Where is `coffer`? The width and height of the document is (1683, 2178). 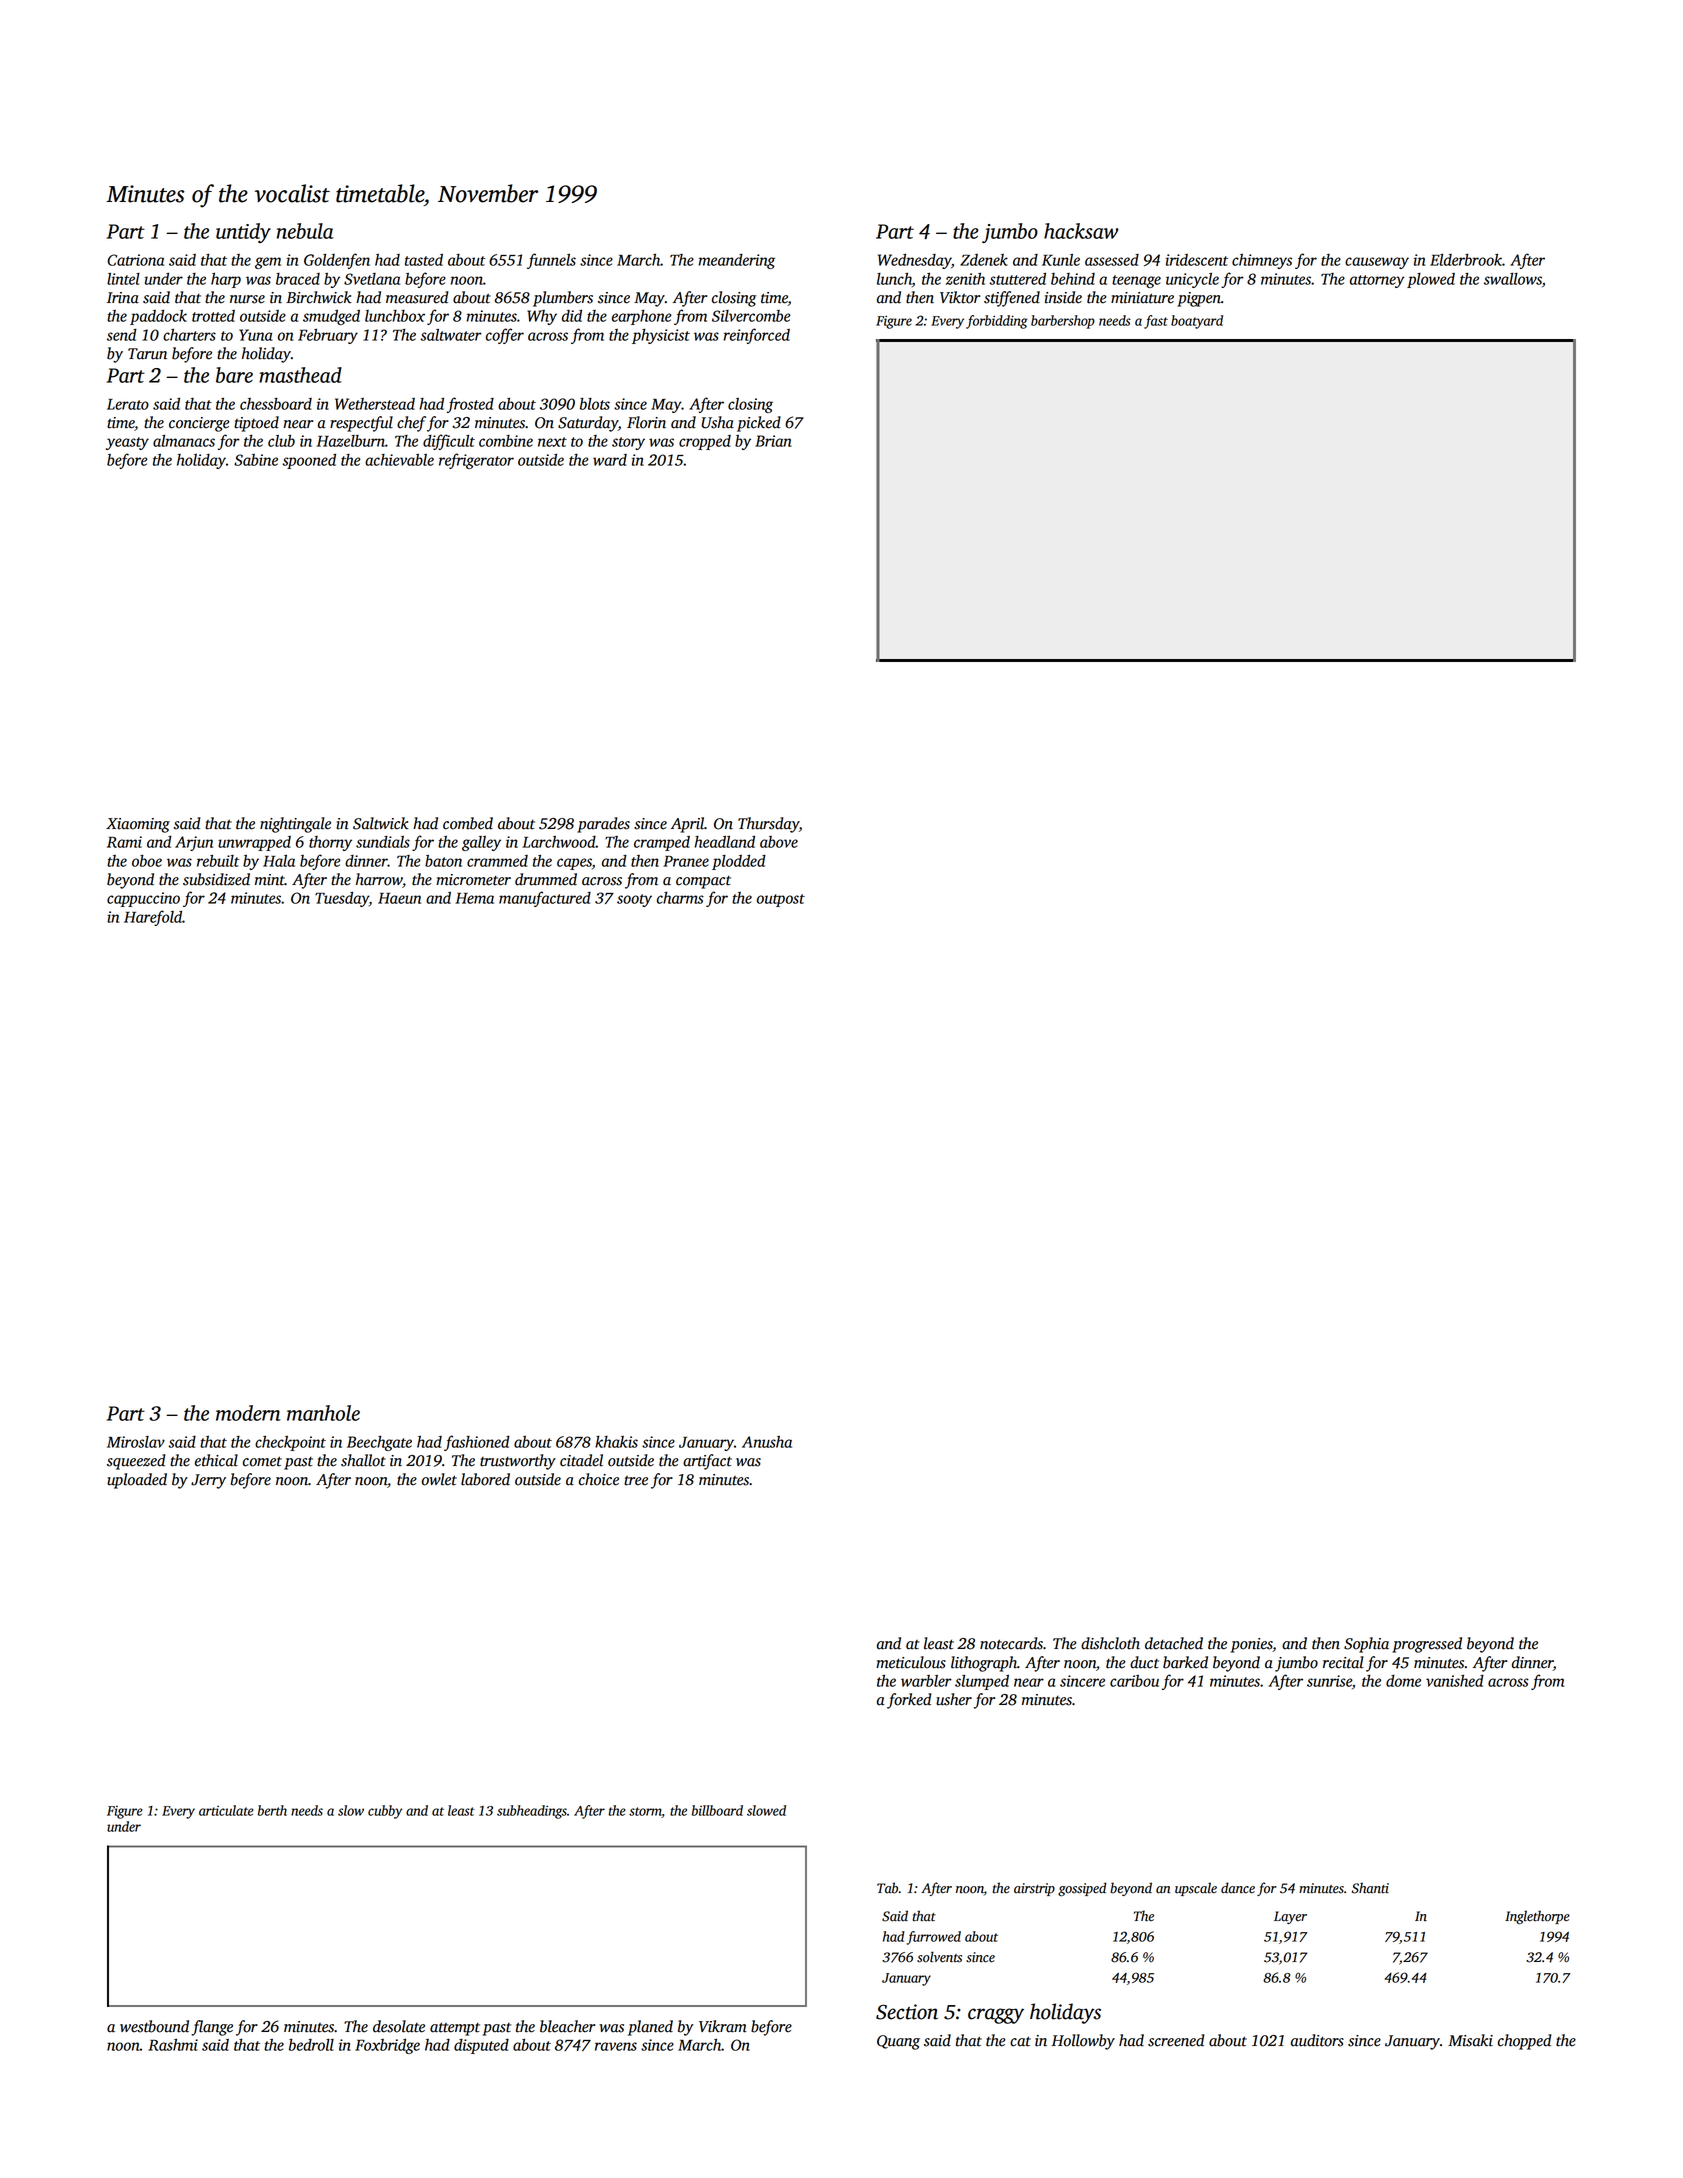 coffer is located at coordinates (505, 336).
